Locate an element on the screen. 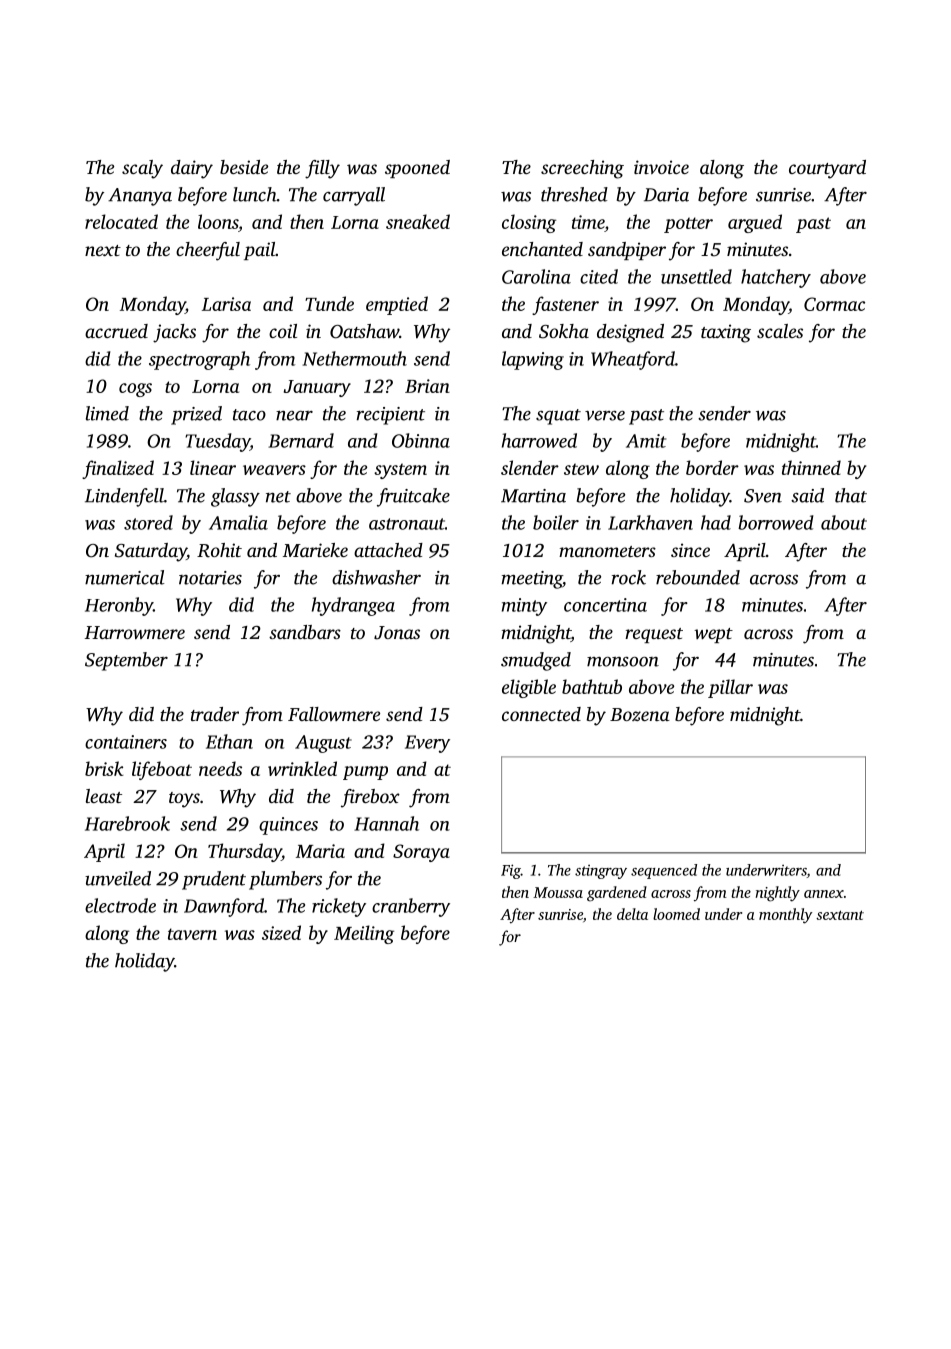 This screenshot has width=951, height=1349. scales is located at coordinates (780, 331).
